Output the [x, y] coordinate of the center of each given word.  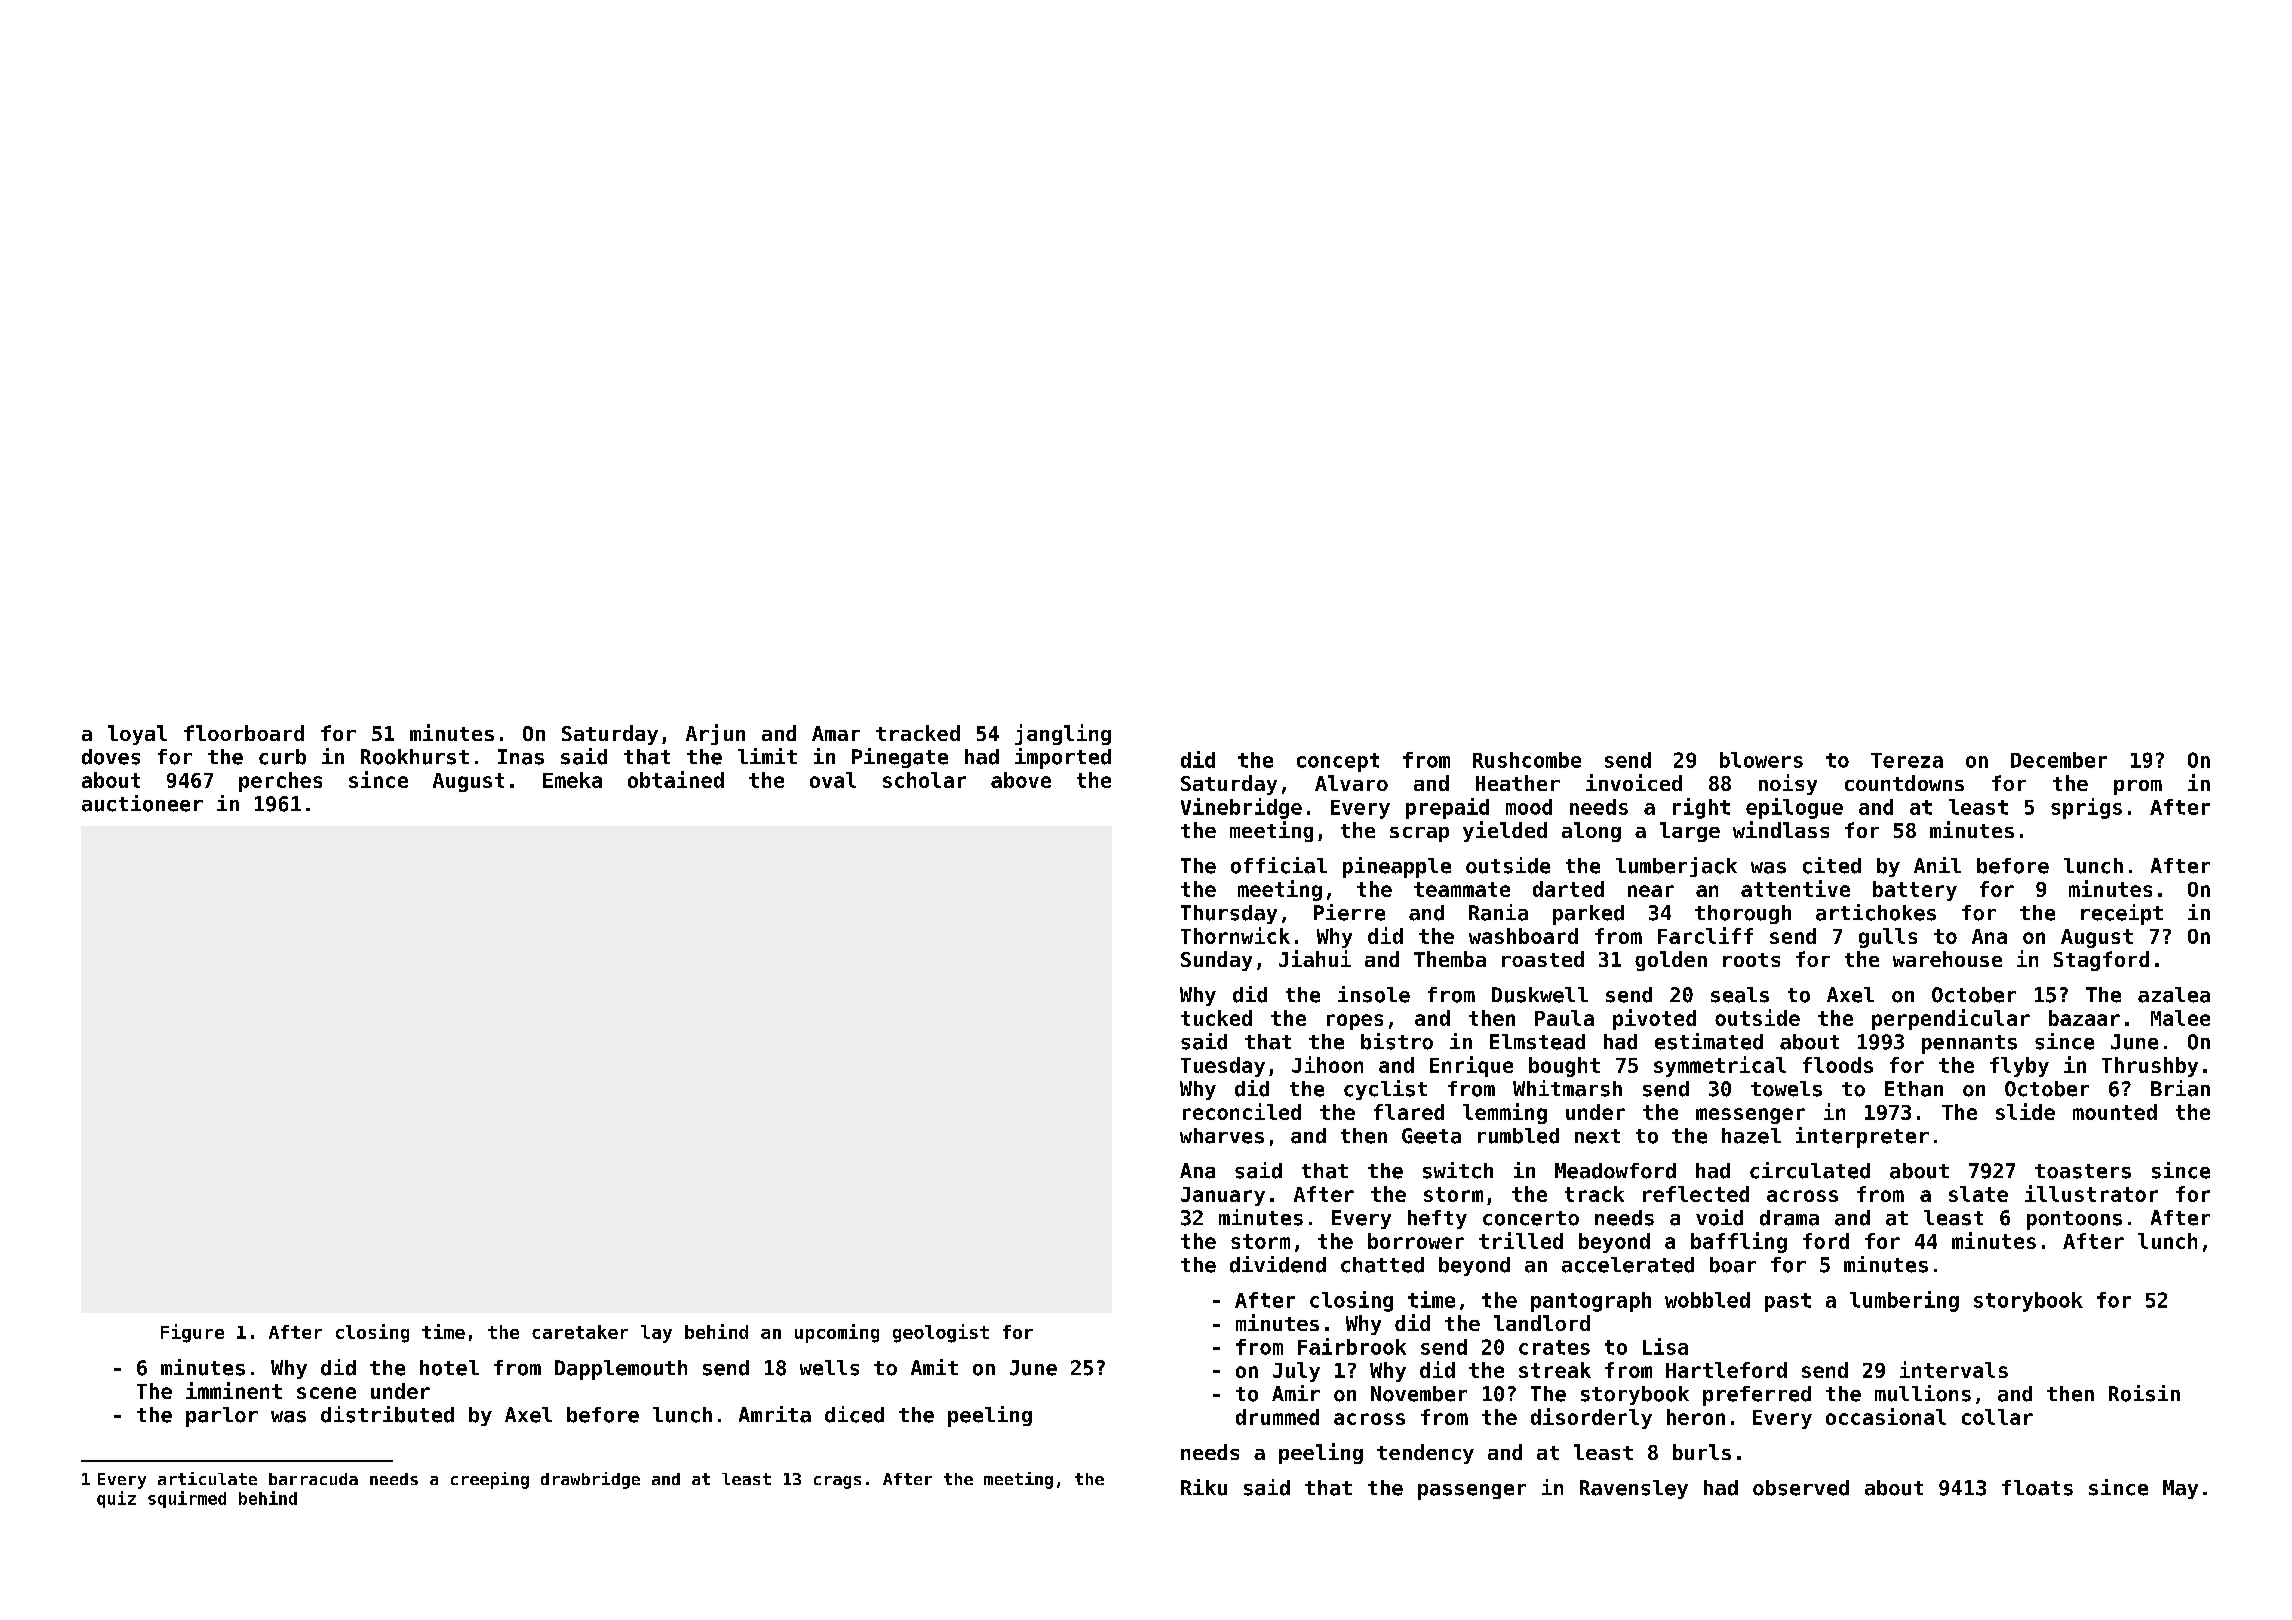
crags [837, 1482]
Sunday [1216, 961]
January [1223, 1196]
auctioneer [142, 803]
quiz [116, 1499]
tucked [1216, 1018]
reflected [1696, 1194]
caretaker [580, 1332]
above [1021, 780]
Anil [1937, 865]
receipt [2122, 914]
